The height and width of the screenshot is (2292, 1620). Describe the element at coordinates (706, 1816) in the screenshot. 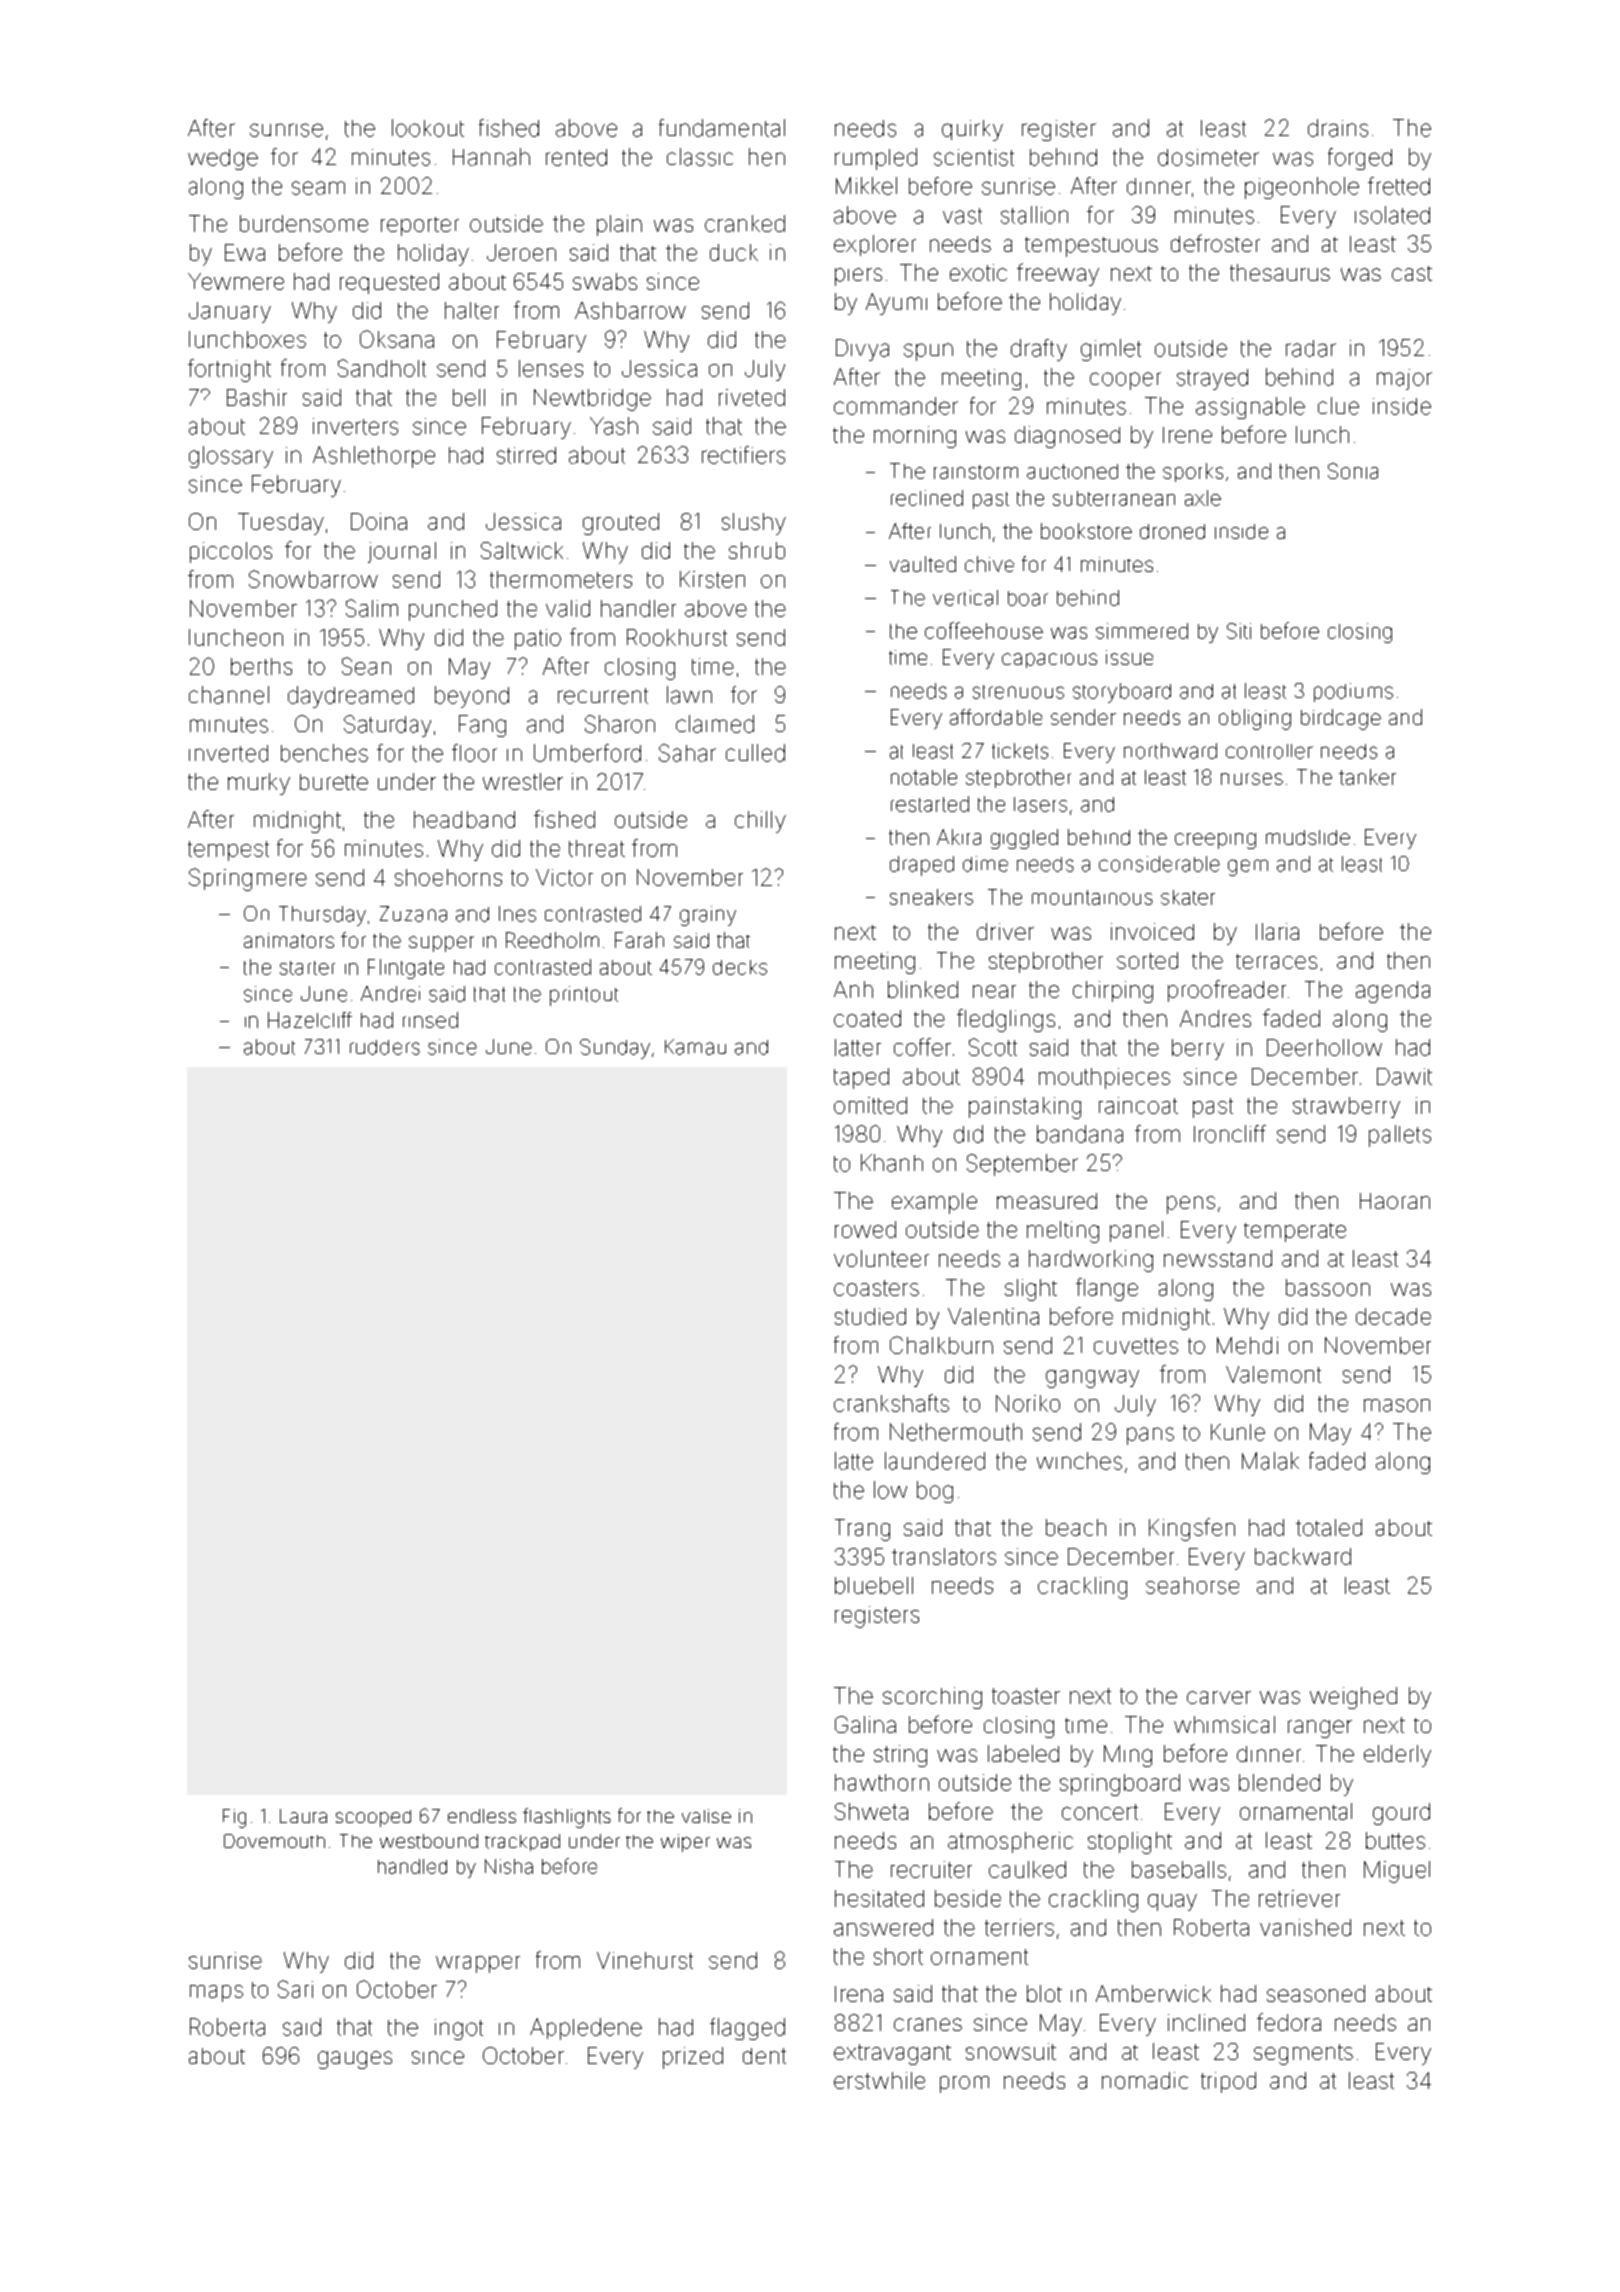

I see `valise` at that location.
